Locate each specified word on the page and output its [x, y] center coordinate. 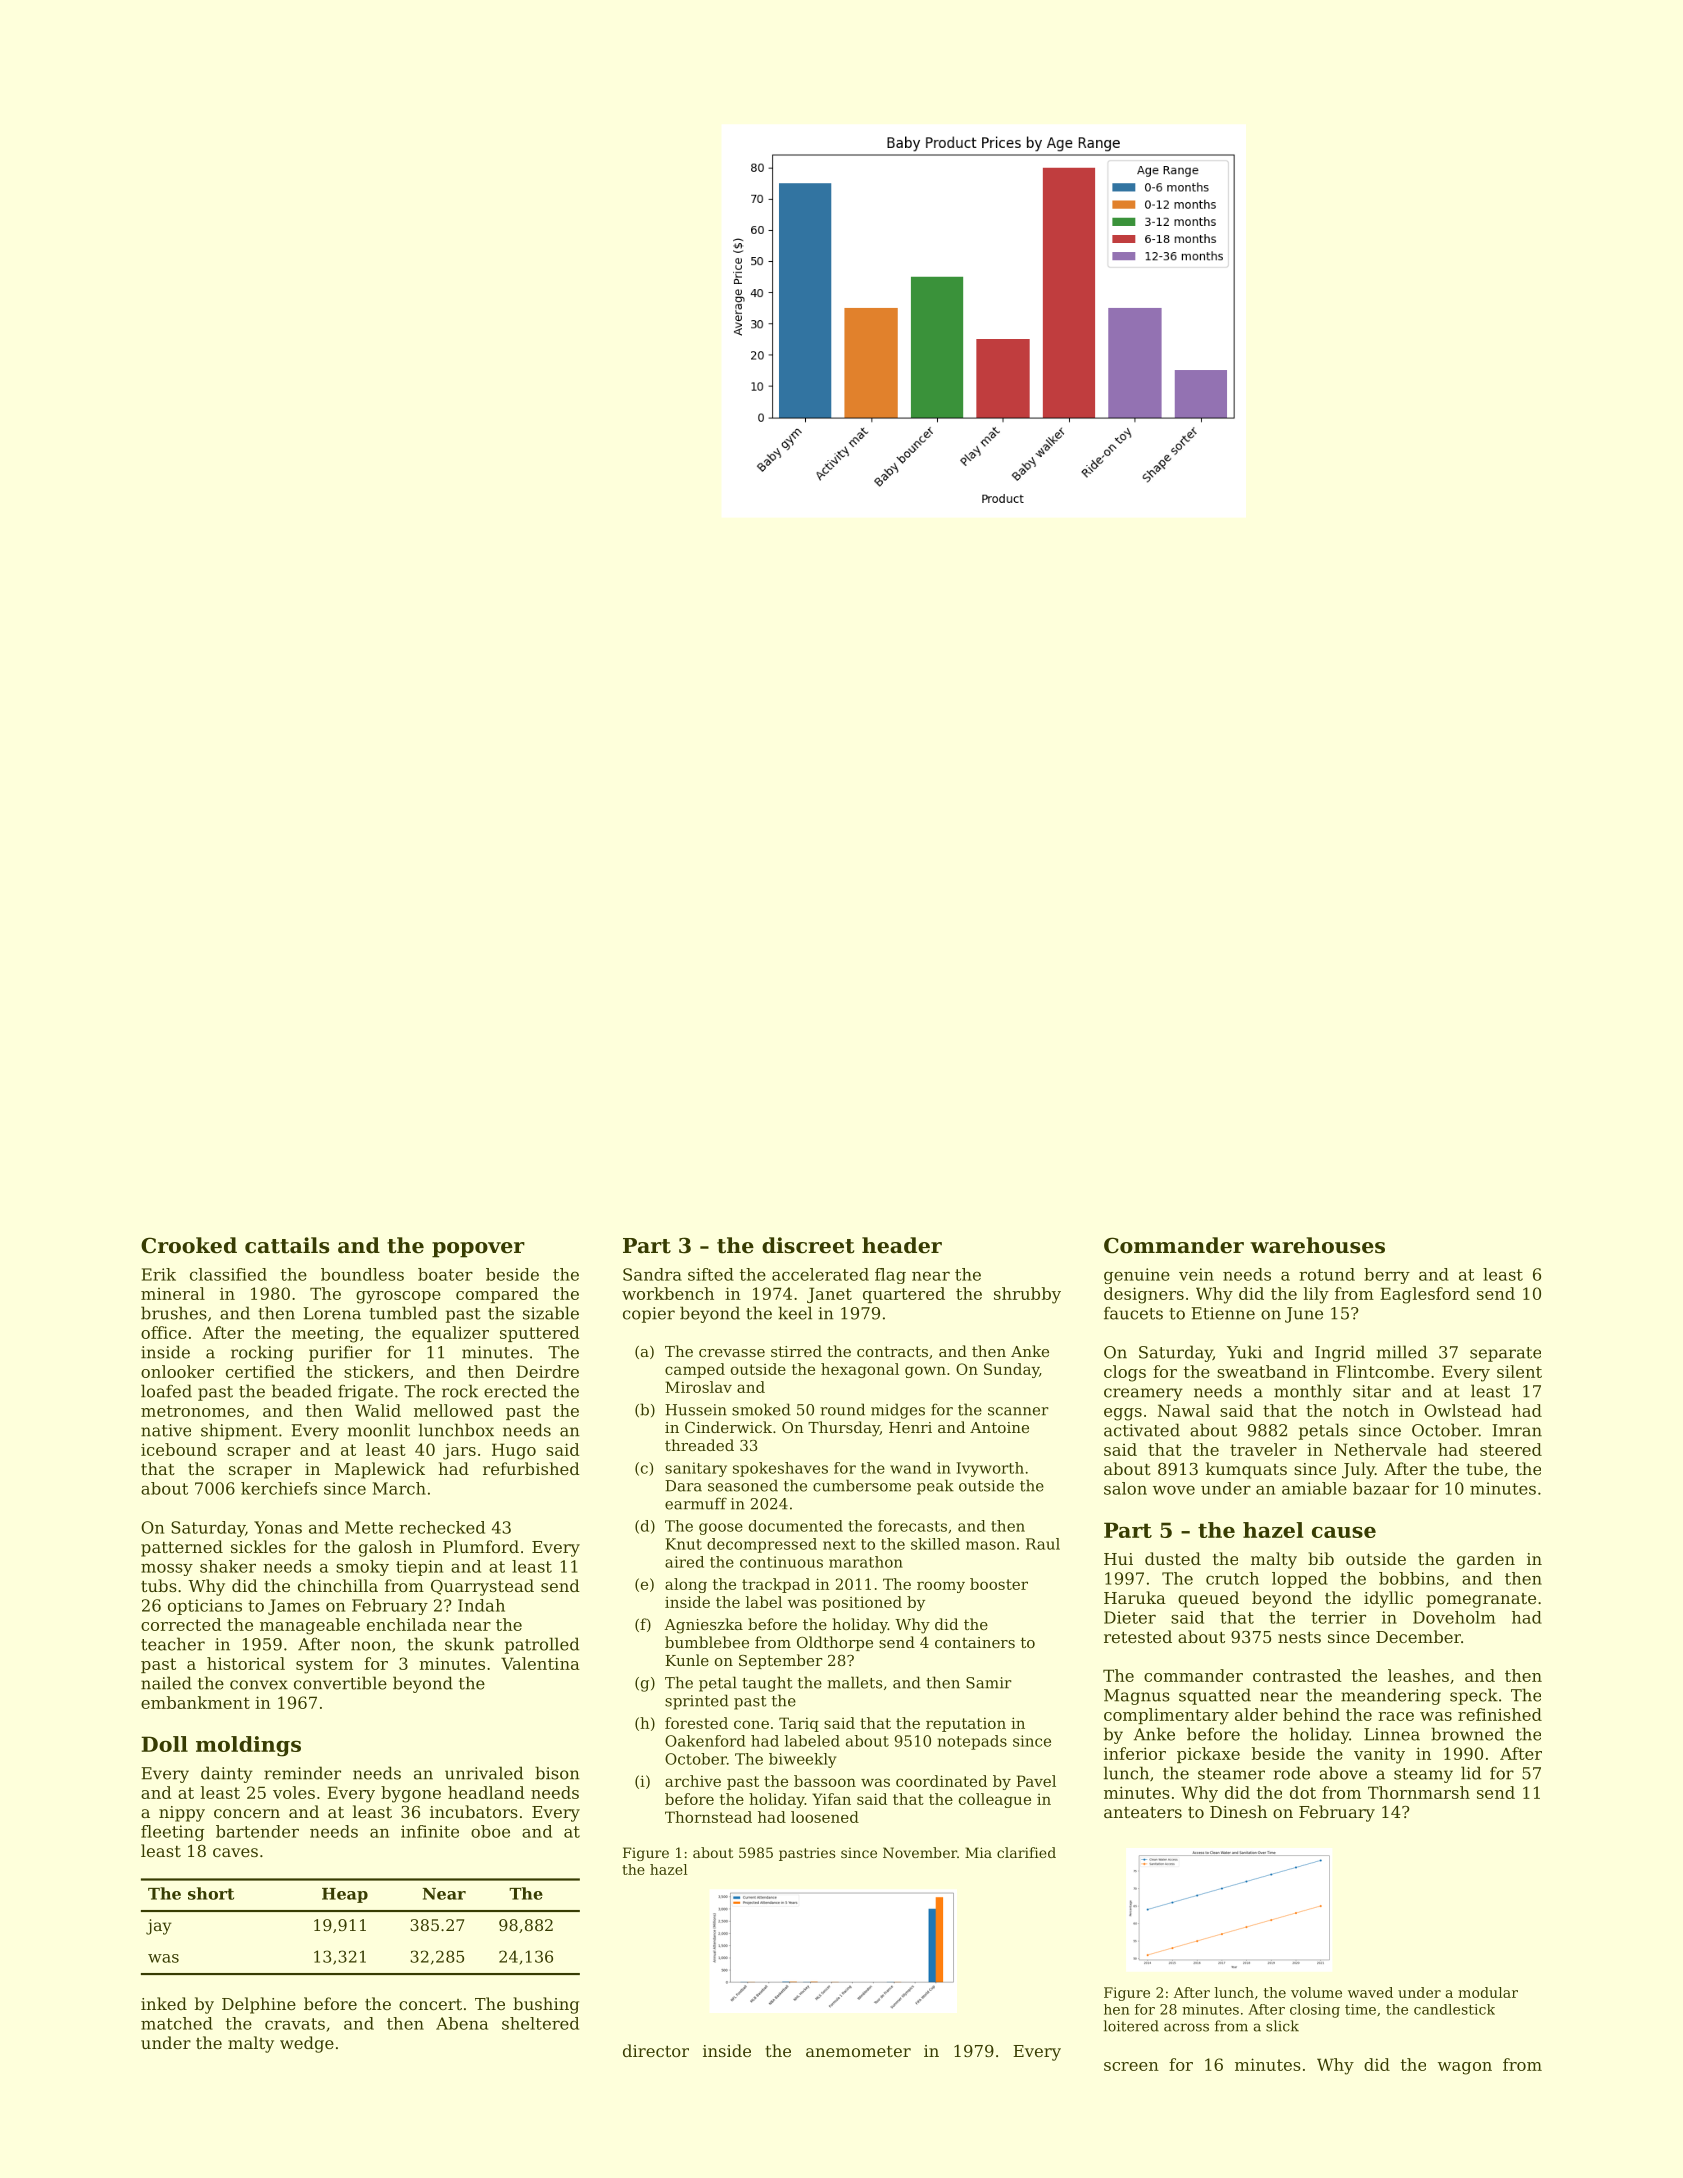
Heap [345, 1895]
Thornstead [708, 1817]
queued [1208, 1599]
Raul [1043, 1544]
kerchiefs [279, 1488]
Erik [159, 1274]
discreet [808, 1245]
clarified [1026, 1852]
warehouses [1317, 1245]
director [656, 2050]
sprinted [697, 1702]
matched [177, 2023]
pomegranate [1481, 1600]
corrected [181, 1624]
